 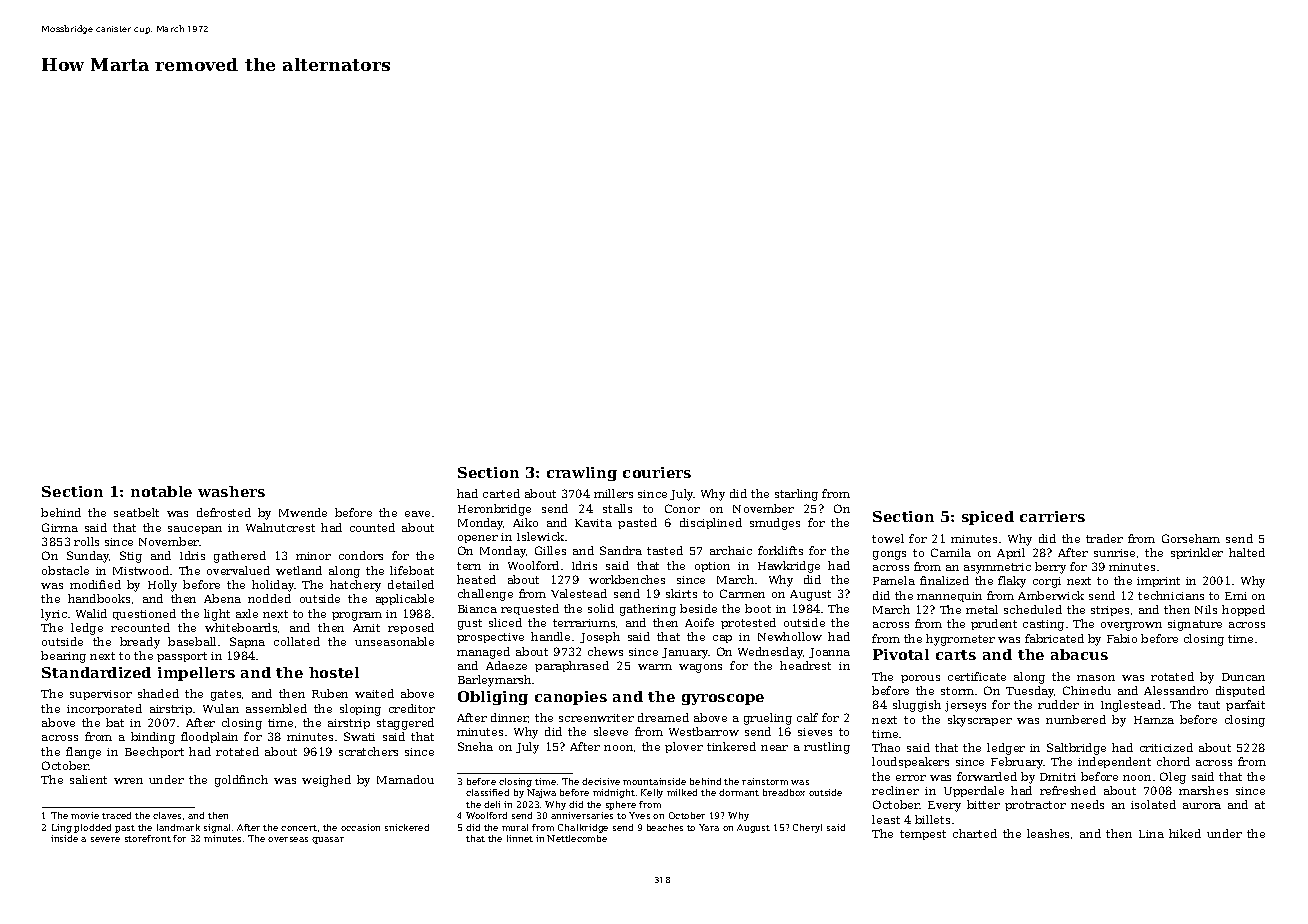 I want to click on couriers, so click(x=657, y=472).
